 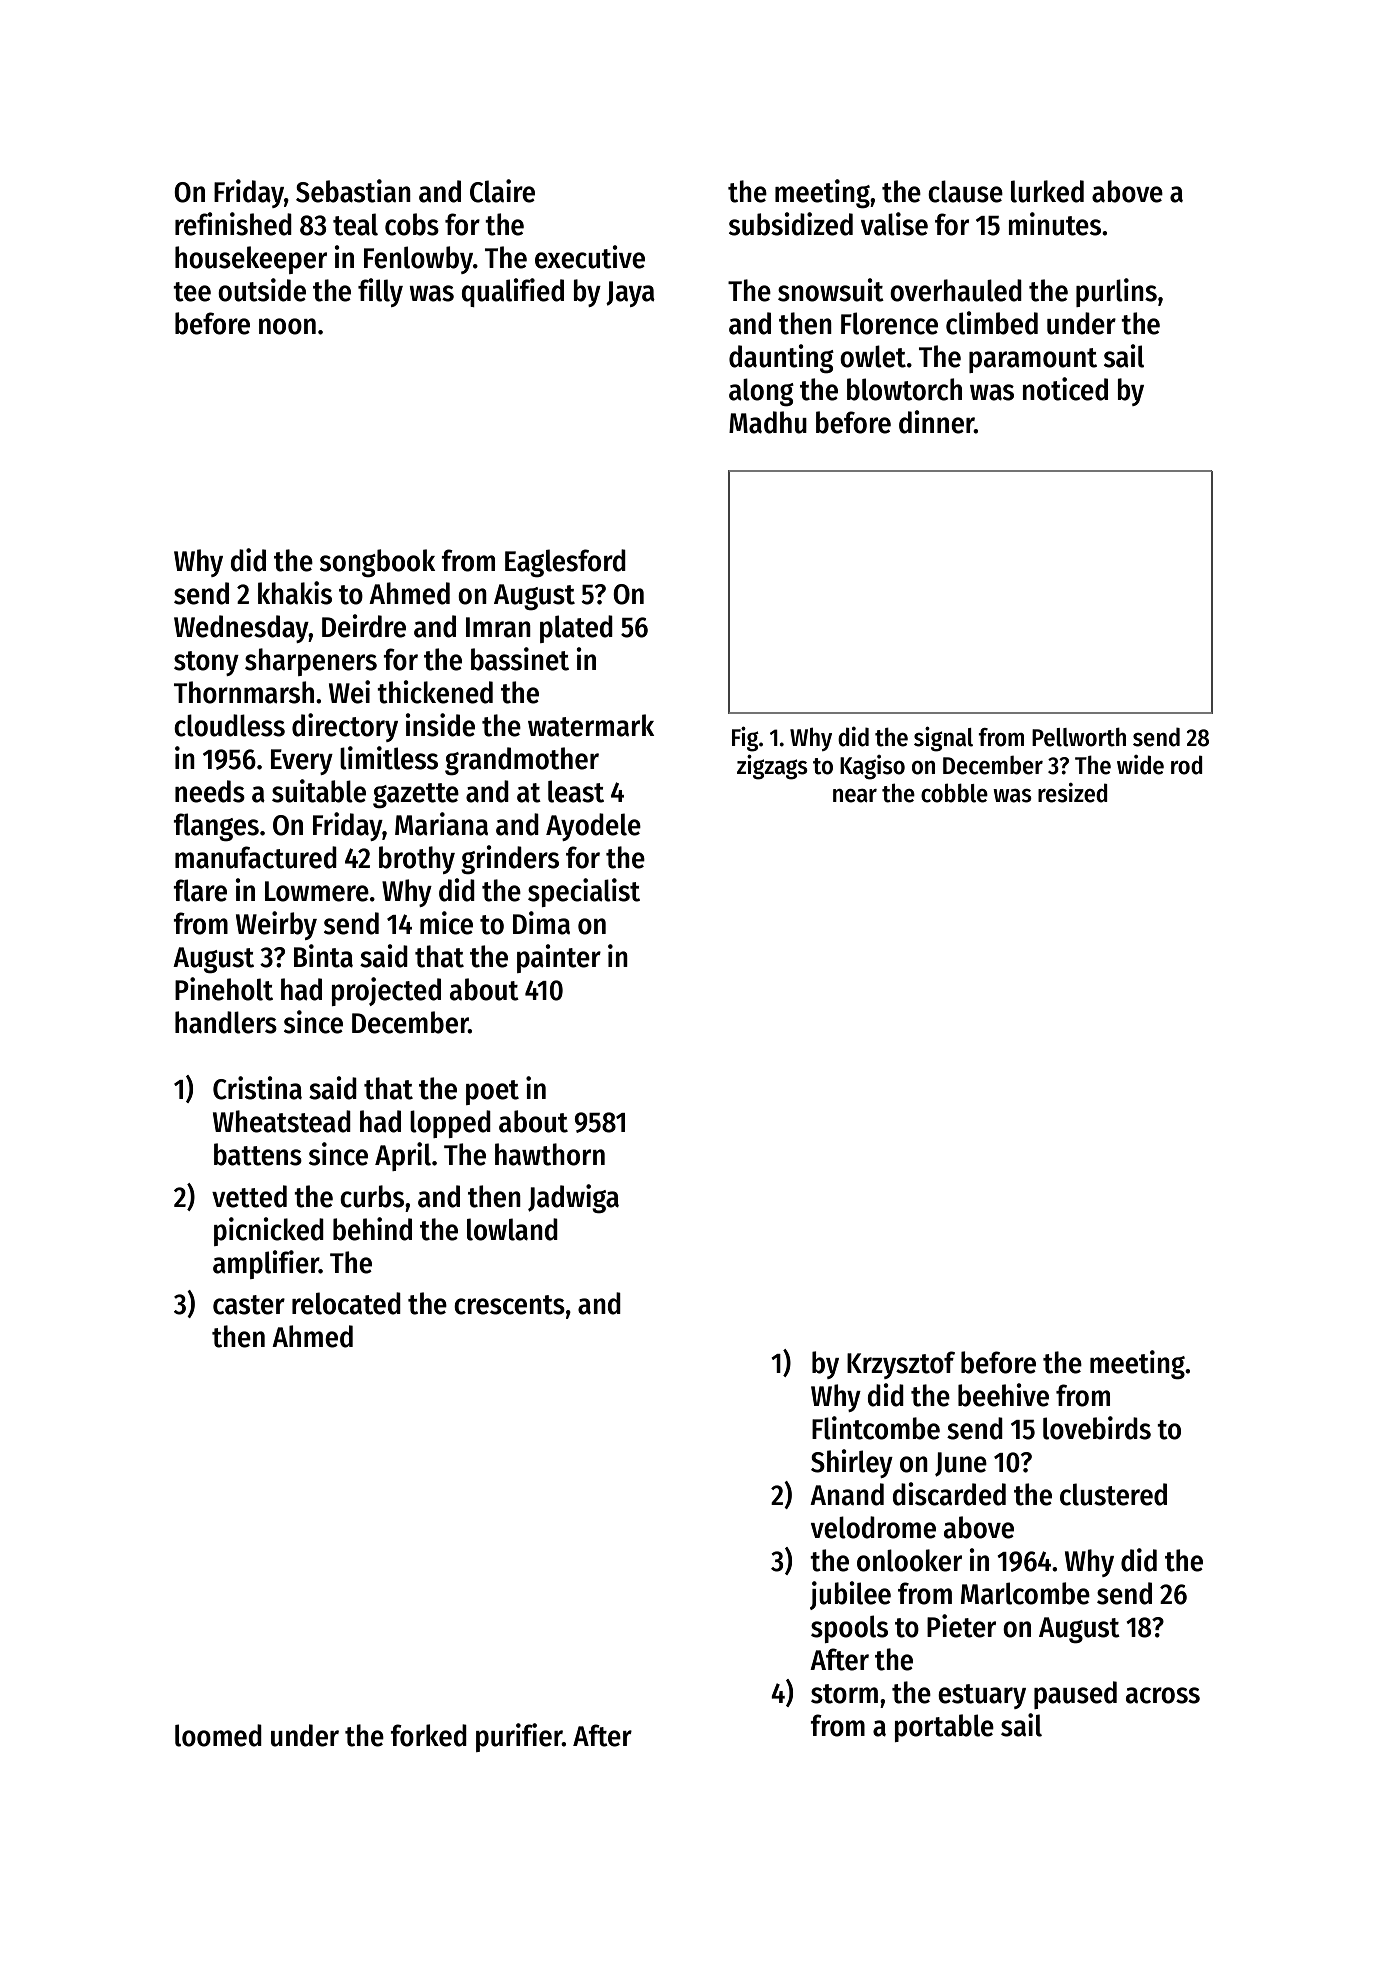 What do you see at coordinates (282, 1121) in the image?
I see `Wheatstead` at bounding box center [282, 1121].
